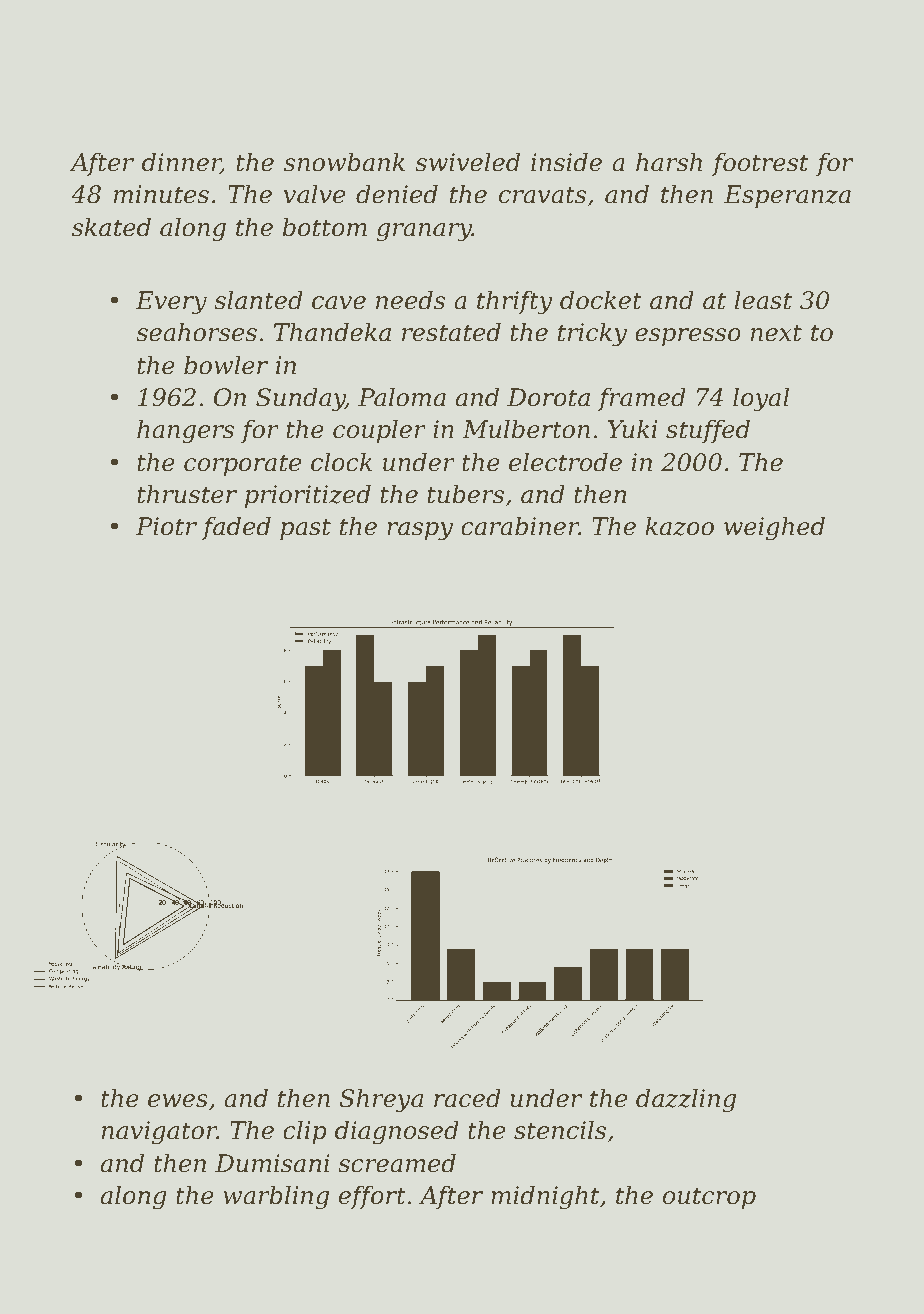 This image has height=1314, width=924. I want to click on corporate, so click(242, 465).
